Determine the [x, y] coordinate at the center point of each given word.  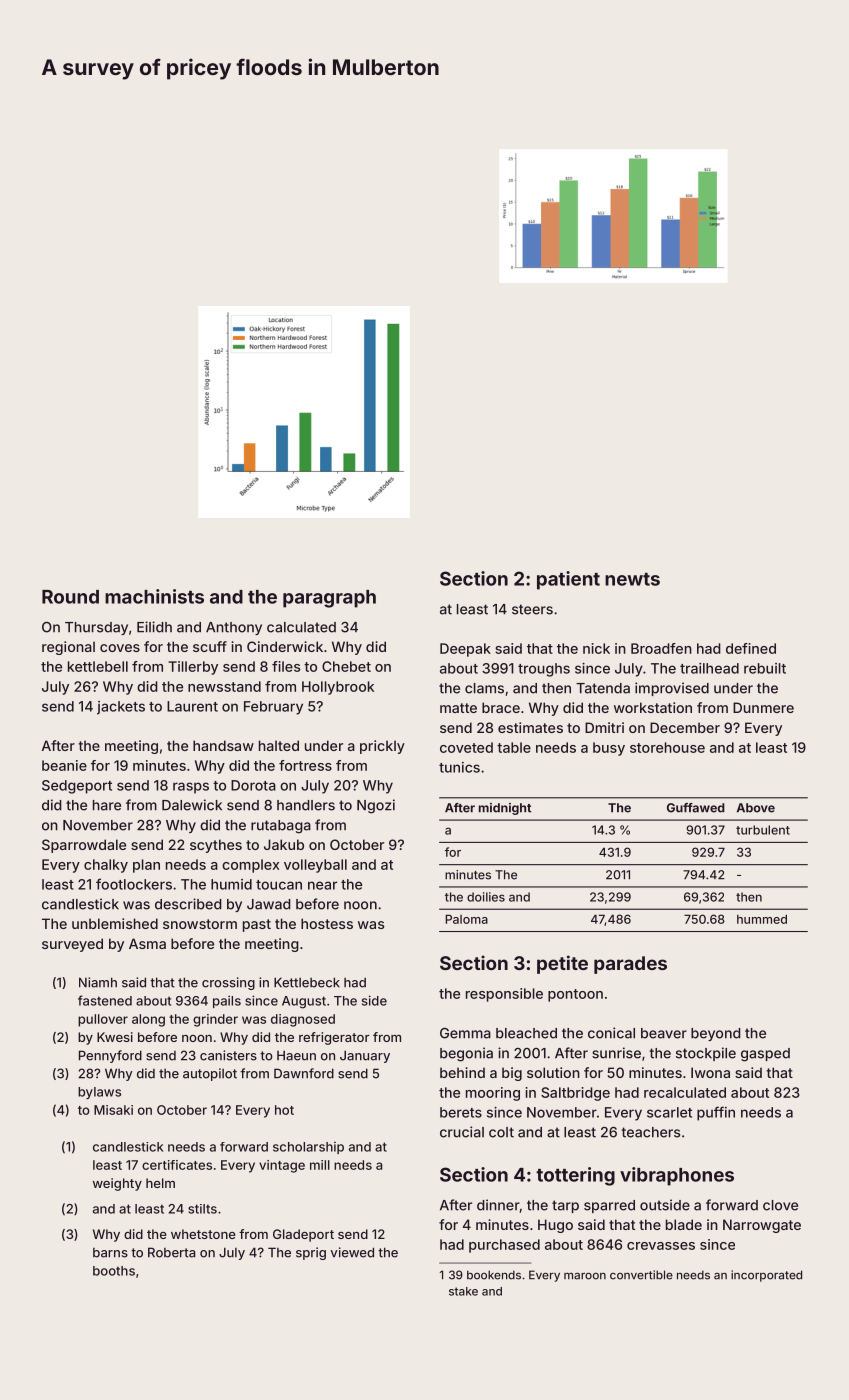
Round [70, 597]
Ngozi [376, 806]
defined [751, 648]
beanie [64, 765]
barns [110, 1253]
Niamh [98, 982]
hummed [762, 919]
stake [463, 1291]
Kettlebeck [307, 982]
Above [756, 808]
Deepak [465, 650]
